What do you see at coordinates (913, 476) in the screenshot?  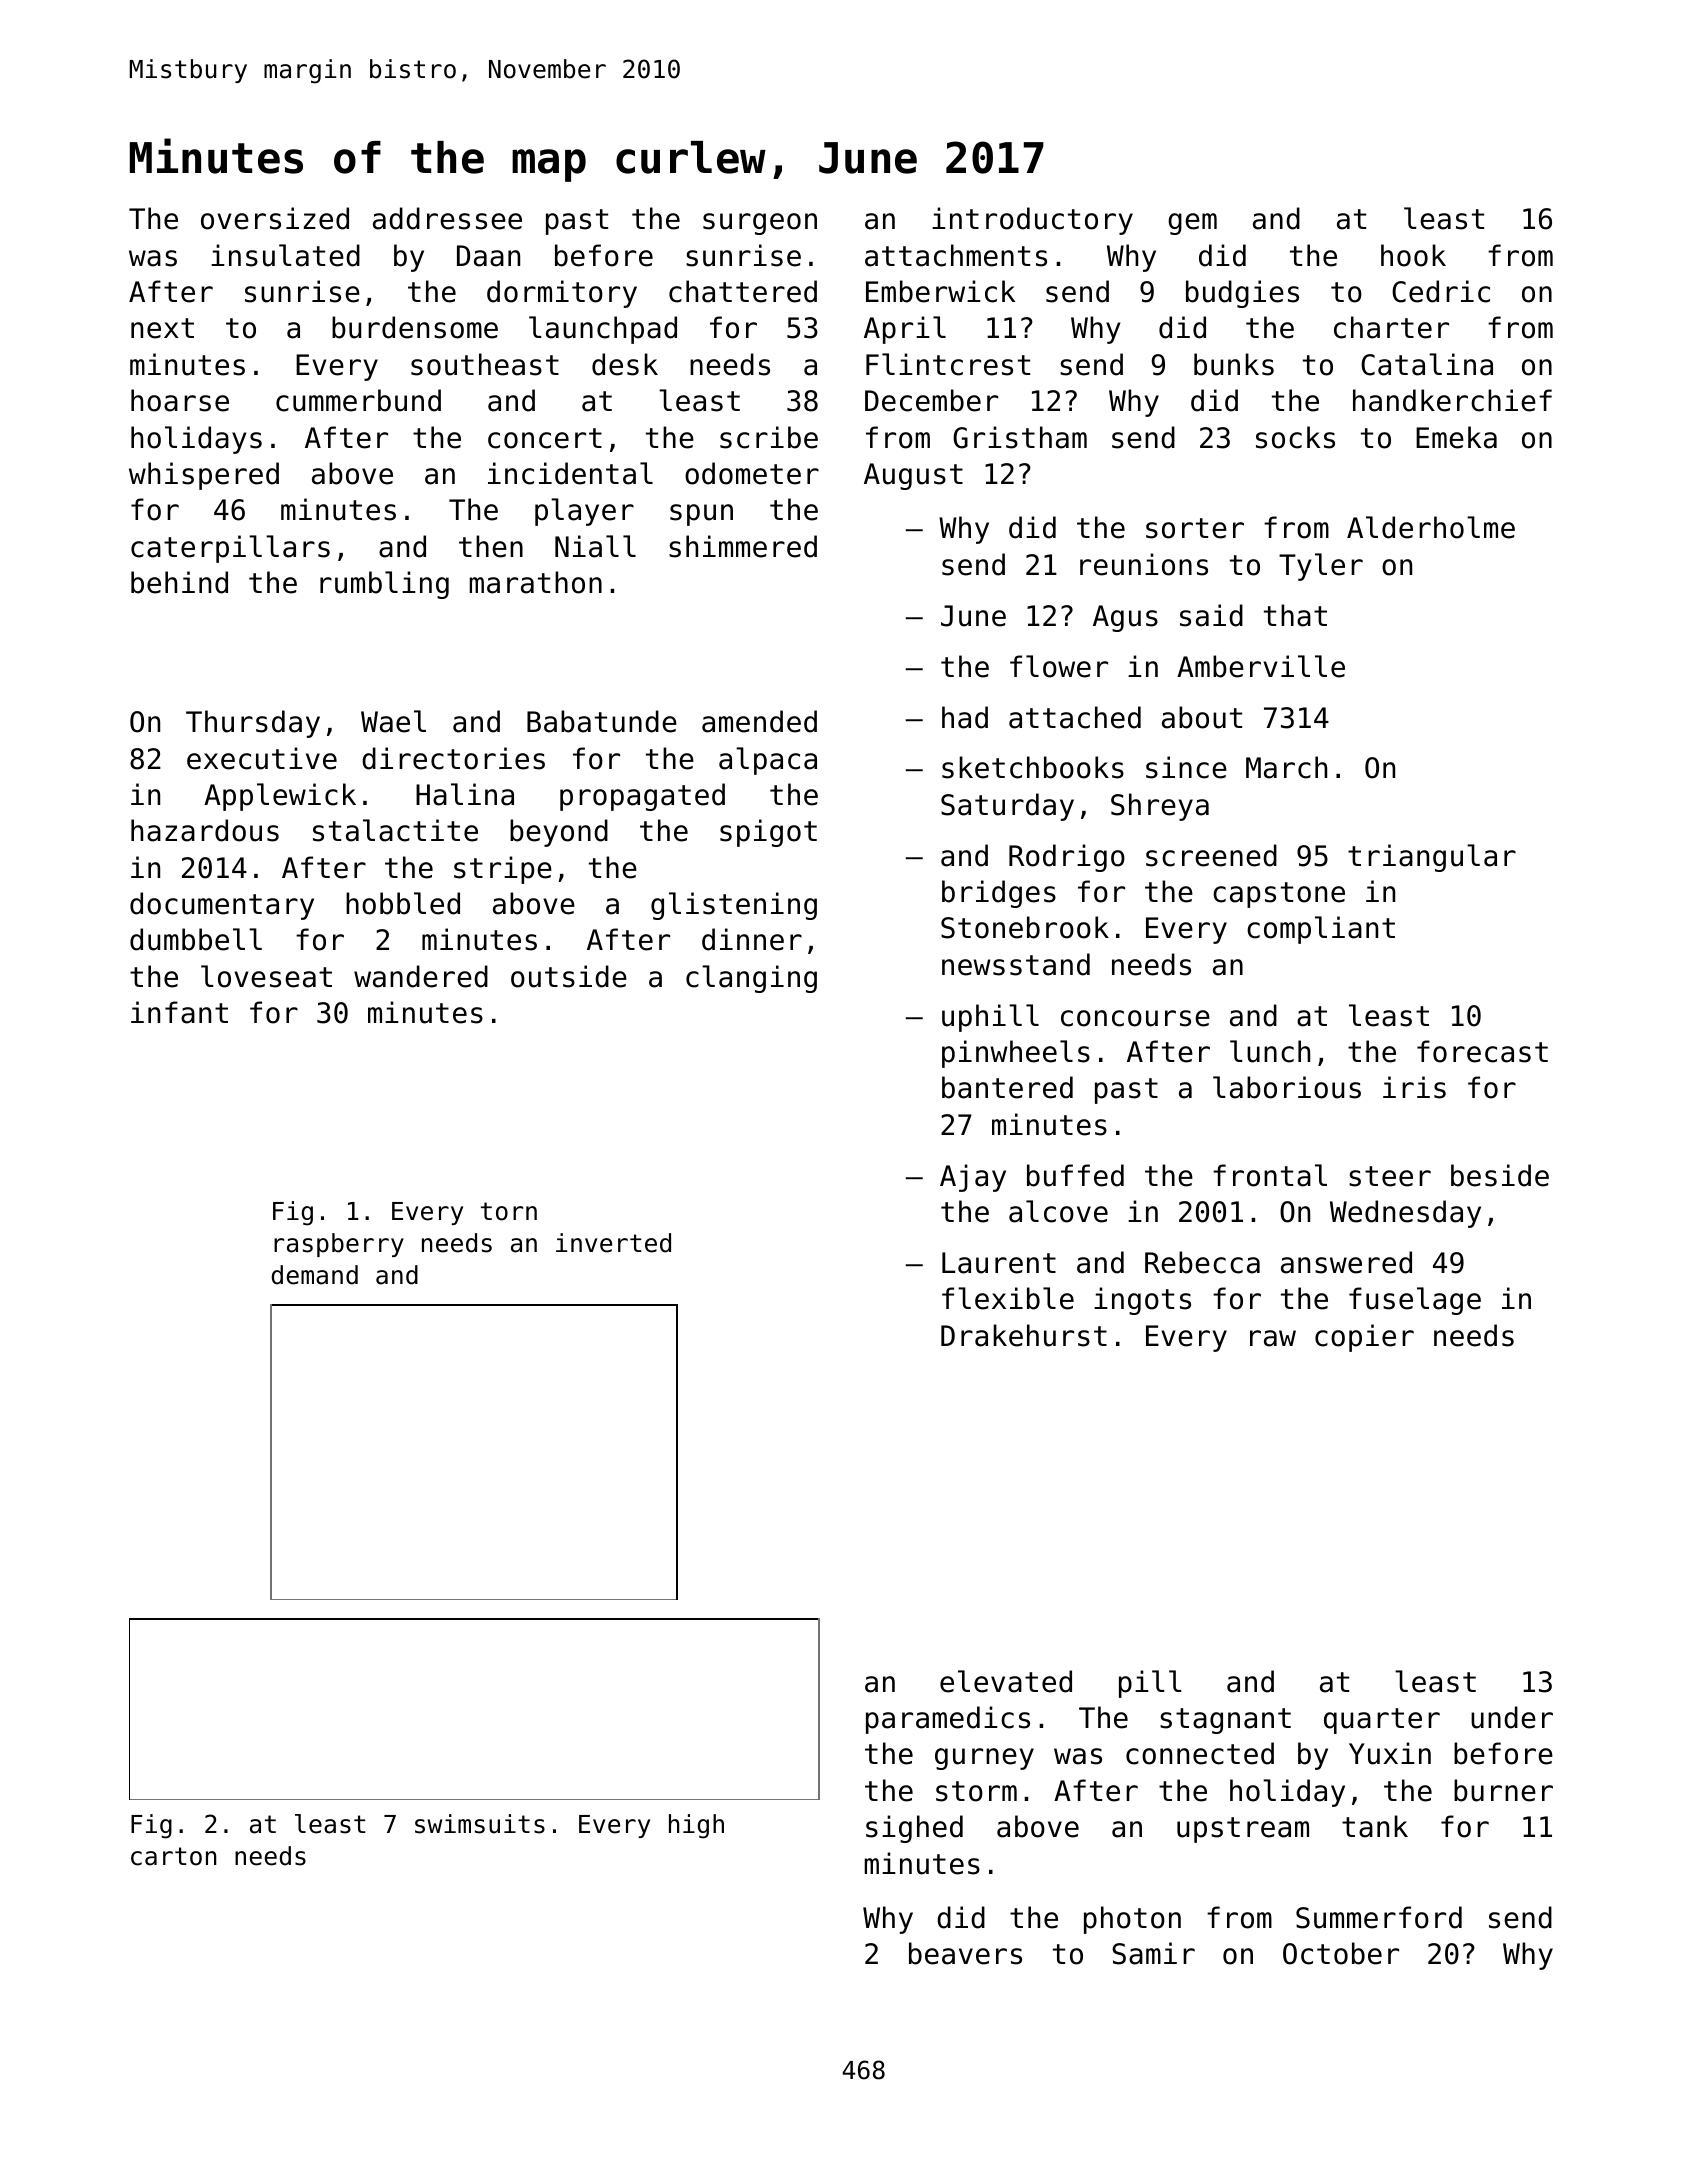 I see `August` at bounding box center [913, 476].
